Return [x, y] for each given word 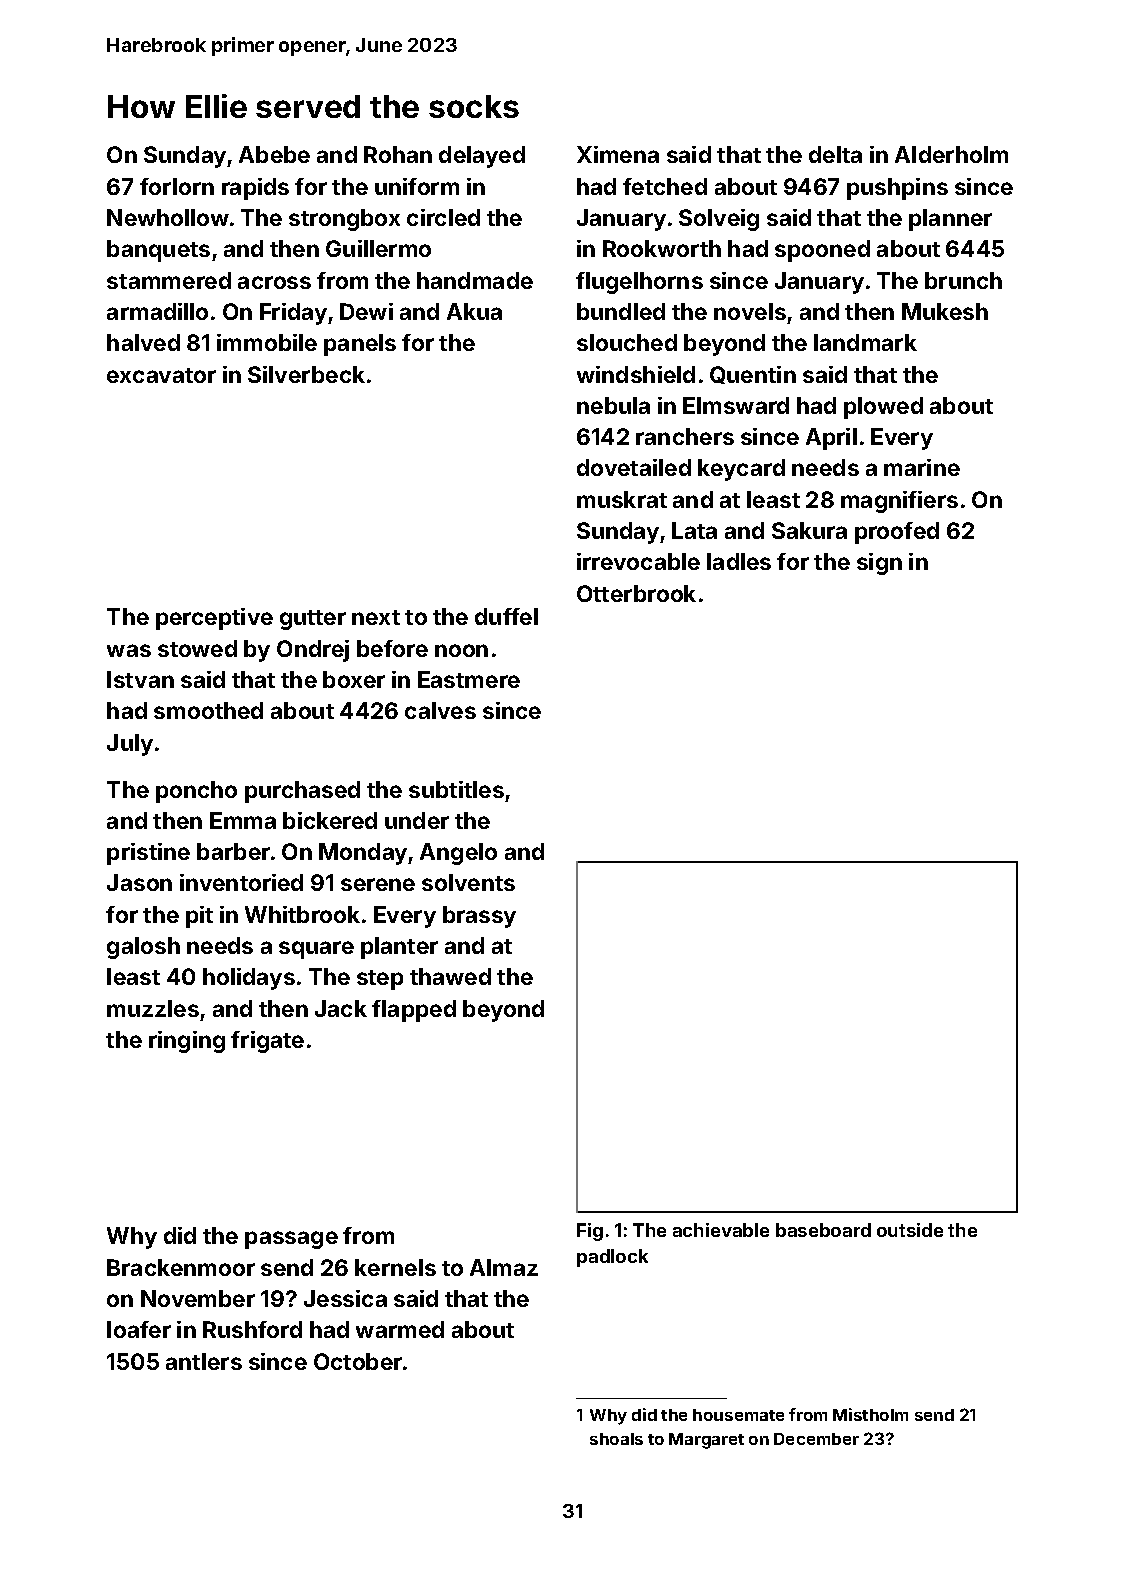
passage [291, 1240]
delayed [482, 157]
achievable [721, 1230]
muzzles [153, 1008]
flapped [414, 1011]
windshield [636, 374]
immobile [267, 342]
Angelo [458, 854]
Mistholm [870, 1414]
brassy [479, 917]
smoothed [208, 710]
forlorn [177, 186]
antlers [204, 1361]
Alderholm [951, 154]
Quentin [753, 375]
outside [910, 1230]
